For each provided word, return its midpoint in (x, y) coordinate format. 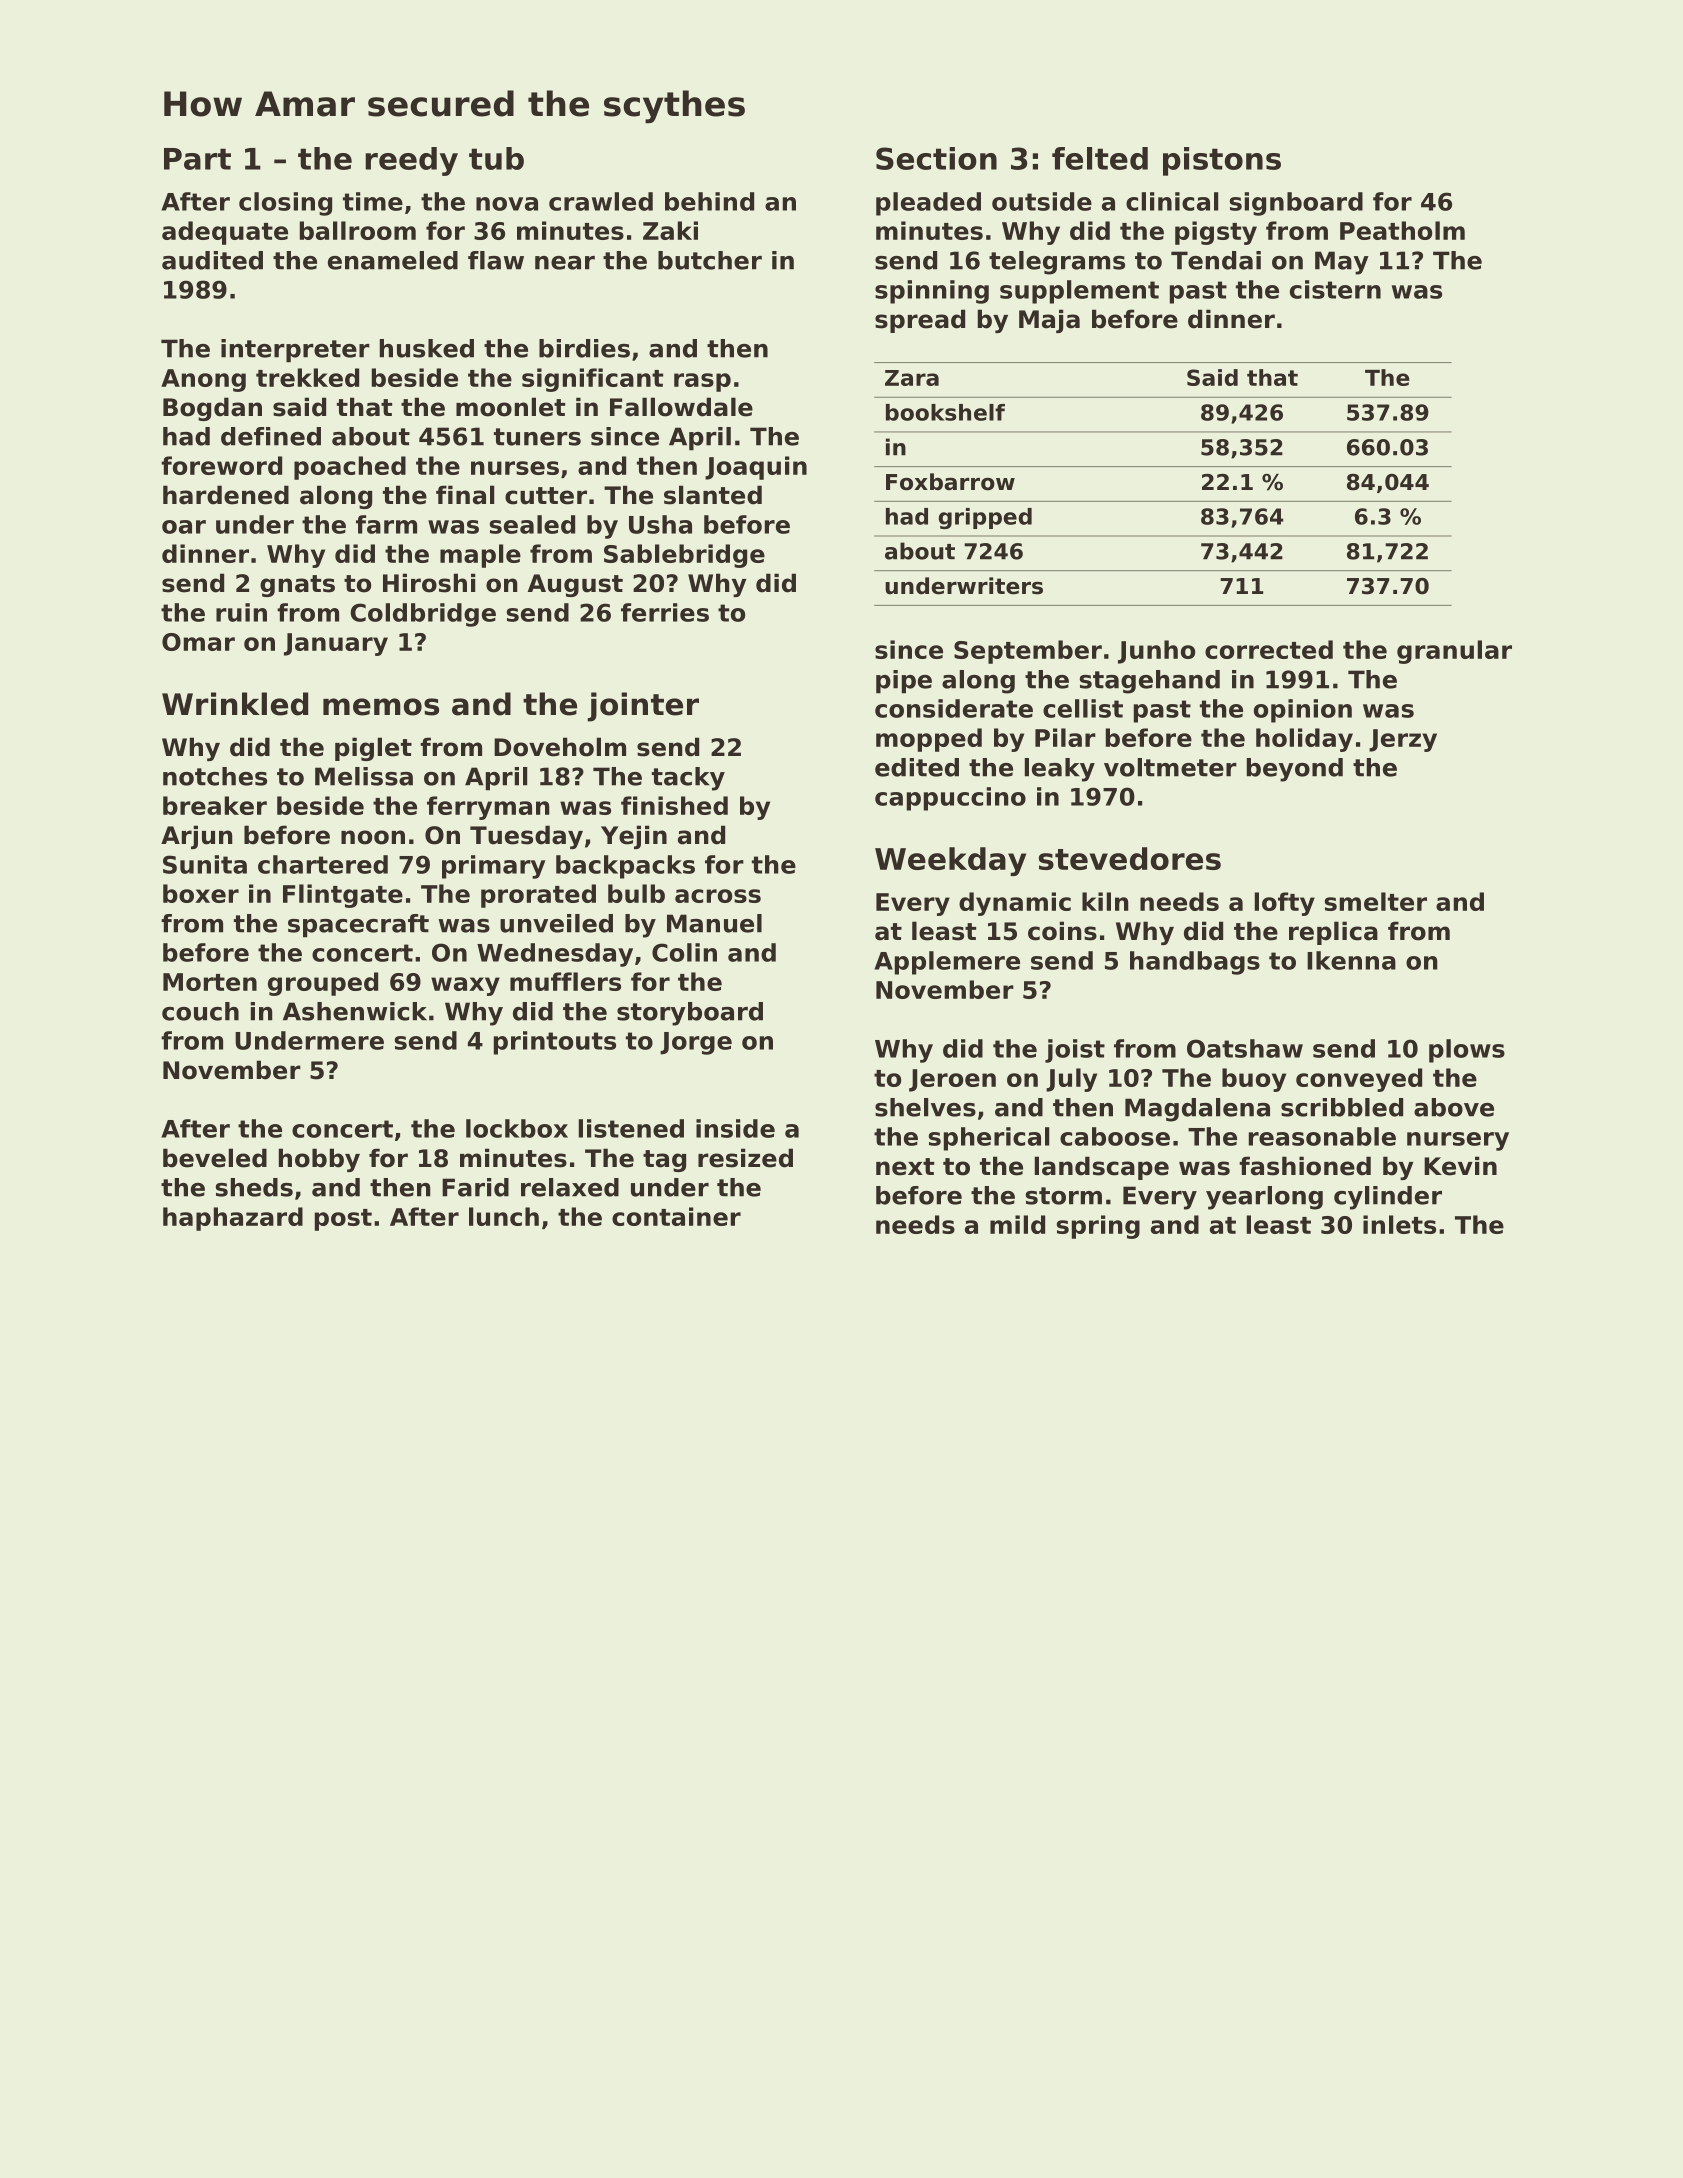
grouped (323, 984)
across (718, 896)
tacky (688, 779)
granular (1454, 652)
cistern (1335, 289)
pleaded (928, 204)
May (1342, 263)
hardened (226, 495)
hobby (319, 1160)
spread (920, 321)
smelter (1376, 901)
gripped (985, 518)
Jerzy (1403, 740)
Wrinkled (235, 704)
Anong (203, 380)
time (373, 201)
